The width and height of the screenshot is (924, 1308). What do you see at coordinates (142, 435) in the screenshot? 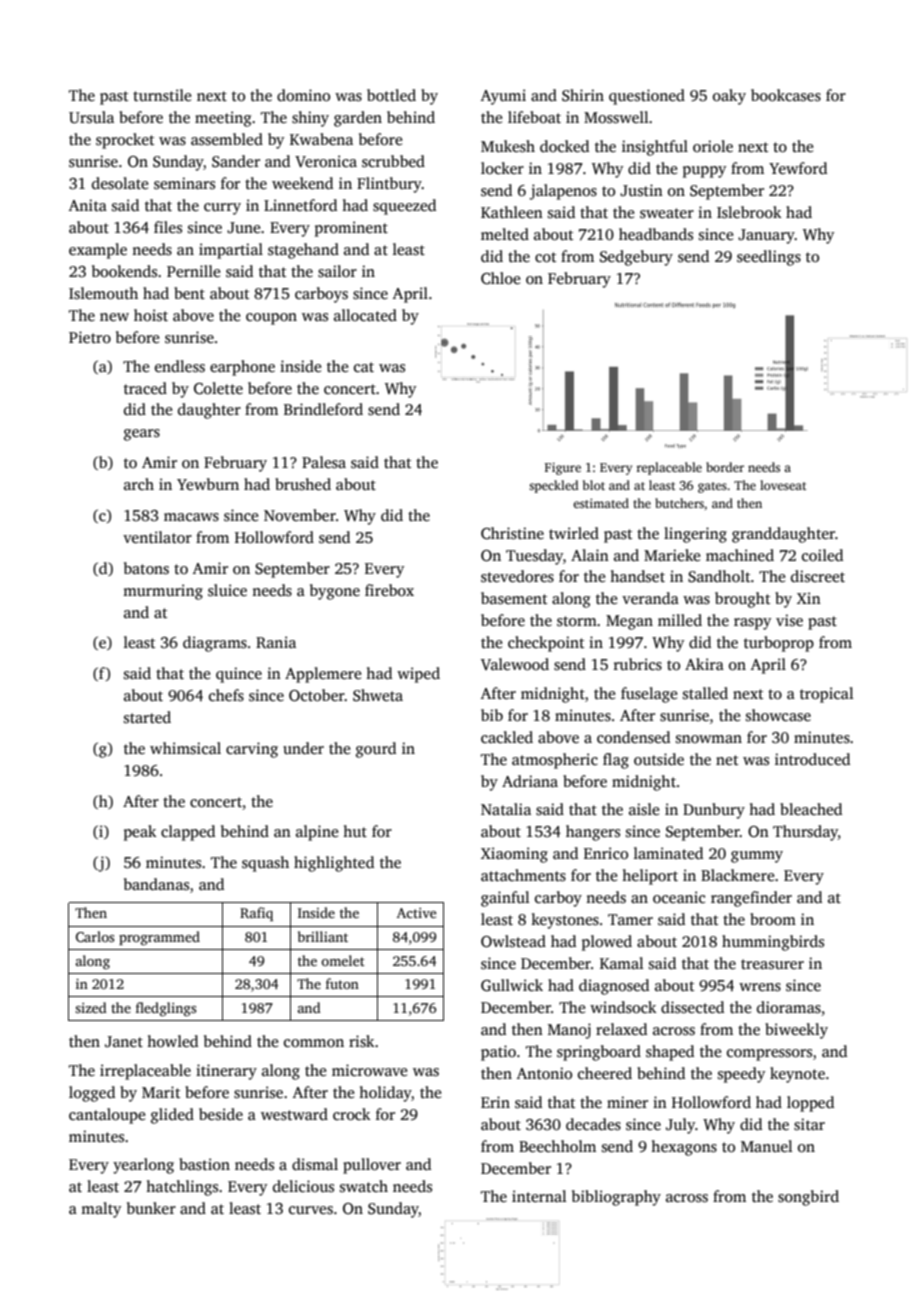
I see `gears` at bounding box center [142, 435].
